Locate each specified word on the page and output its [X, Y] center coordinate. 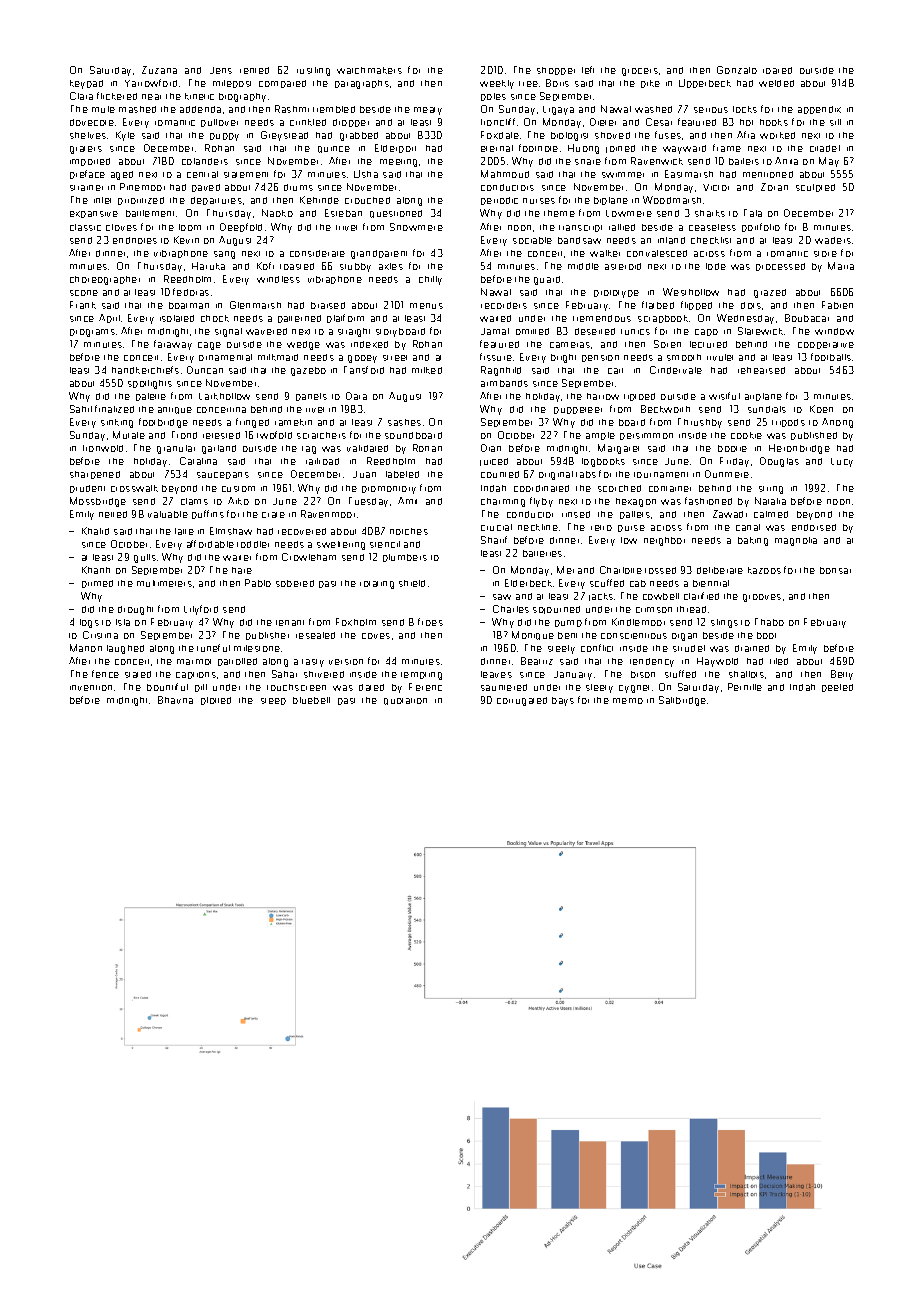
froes [430, 622]
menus [426, 306]
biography [242, 97]
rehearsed [761, 370]
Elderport [395, 148]
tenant [290, 623]
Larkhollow [224, 396]
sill [835, 122]
